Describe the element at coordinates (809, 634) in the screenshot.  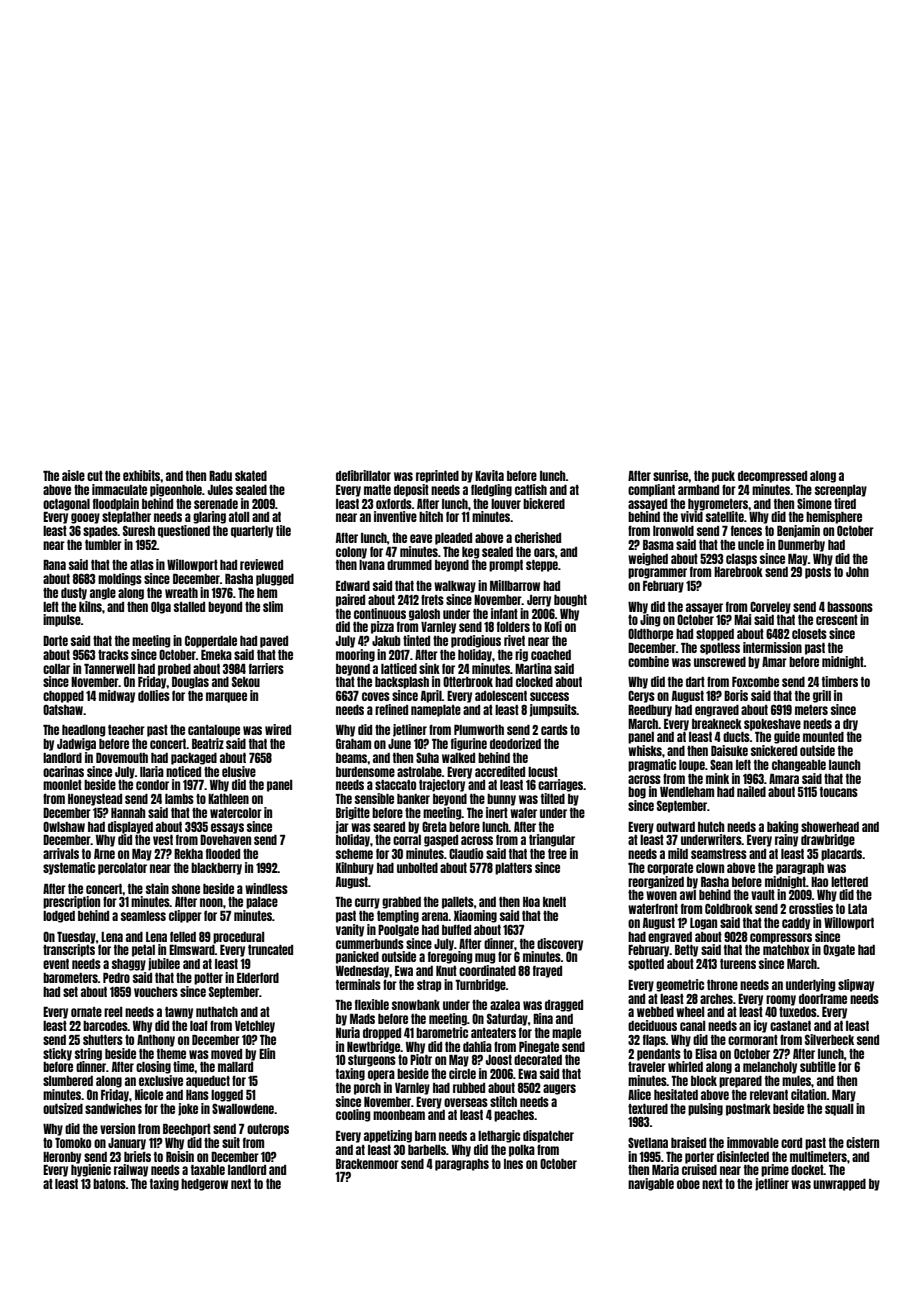
I see `closets` at that location.
